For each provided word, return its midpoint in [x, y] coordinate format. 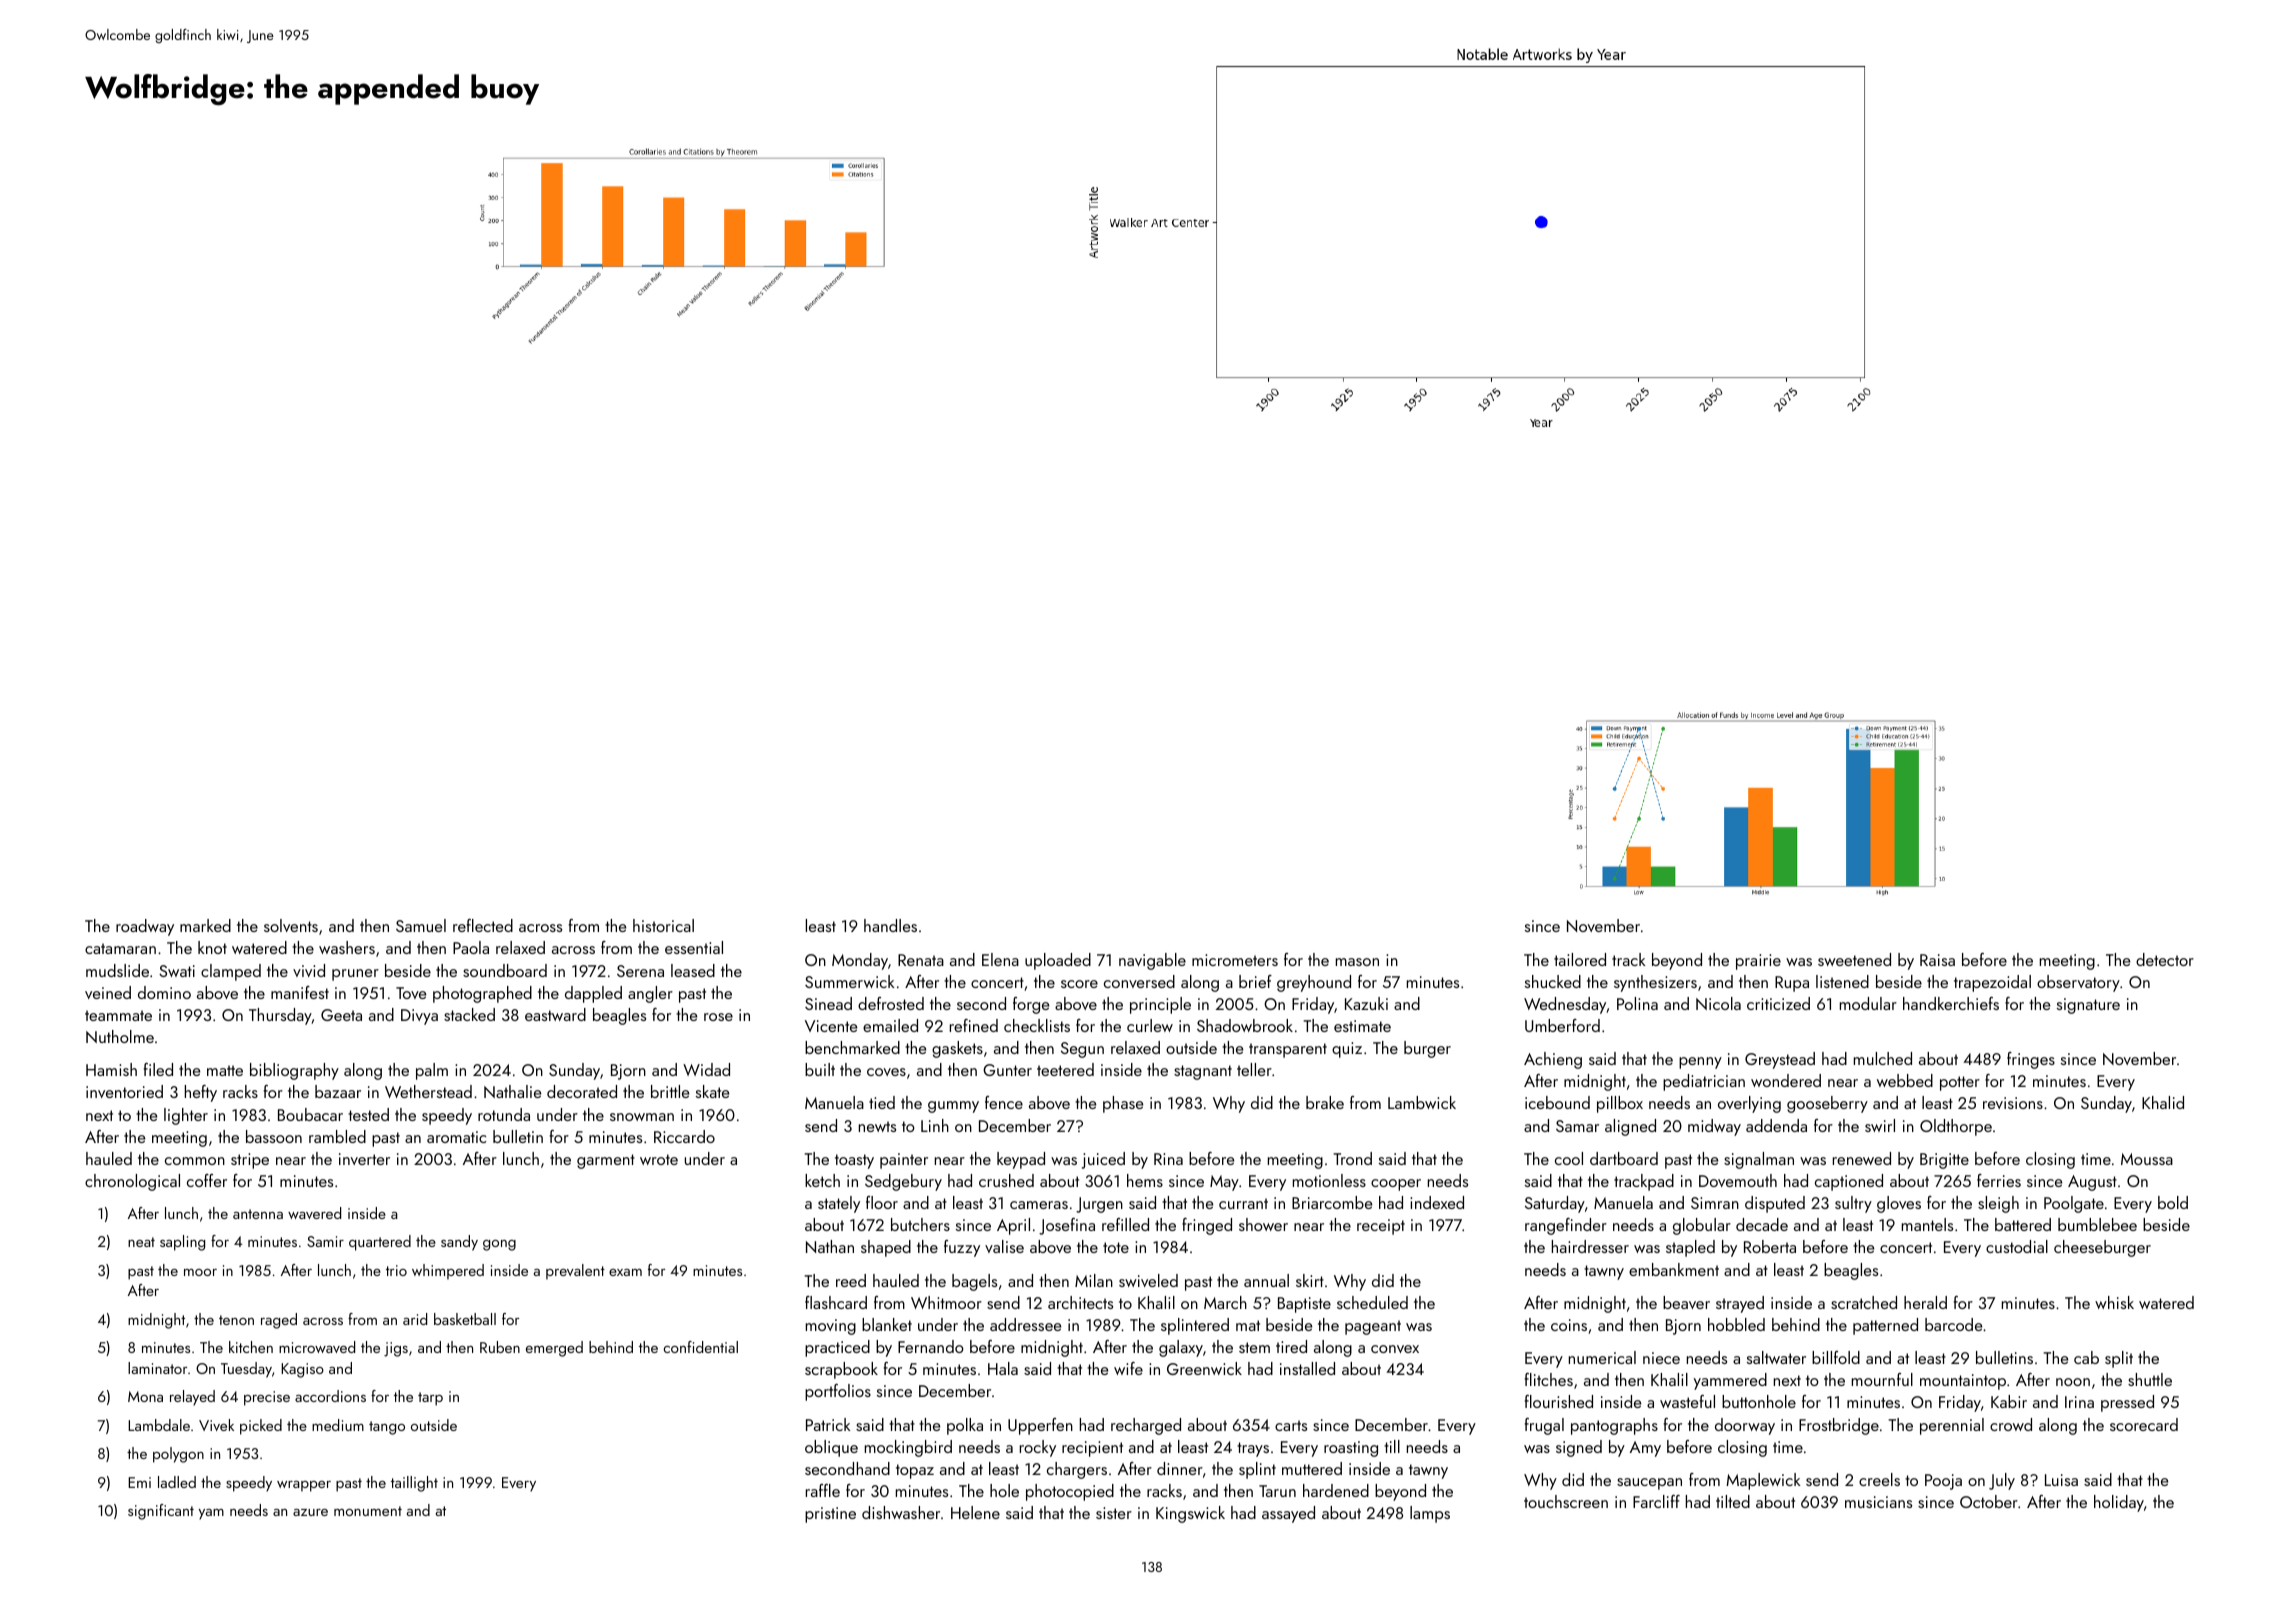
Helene [975, 1512]
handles [890, 925]
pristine [830, 1515]
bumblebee [2097, 1224]
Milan [1094, 1280]
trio [396, 1270]
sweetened [1854, 959]
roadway [145, 927]
